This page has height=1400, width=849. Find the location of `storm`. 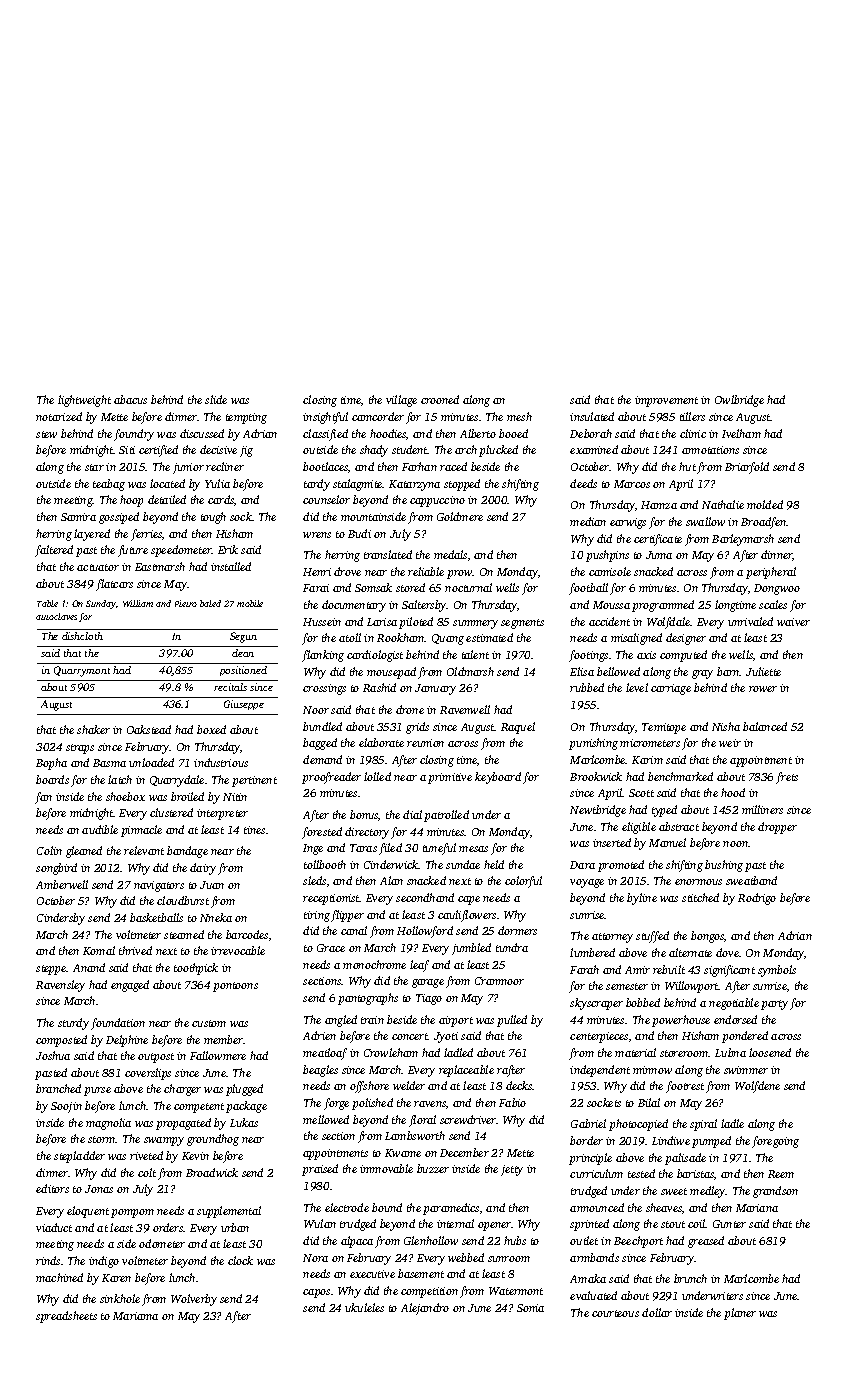

storm is located at coordinates (102, 1139).
